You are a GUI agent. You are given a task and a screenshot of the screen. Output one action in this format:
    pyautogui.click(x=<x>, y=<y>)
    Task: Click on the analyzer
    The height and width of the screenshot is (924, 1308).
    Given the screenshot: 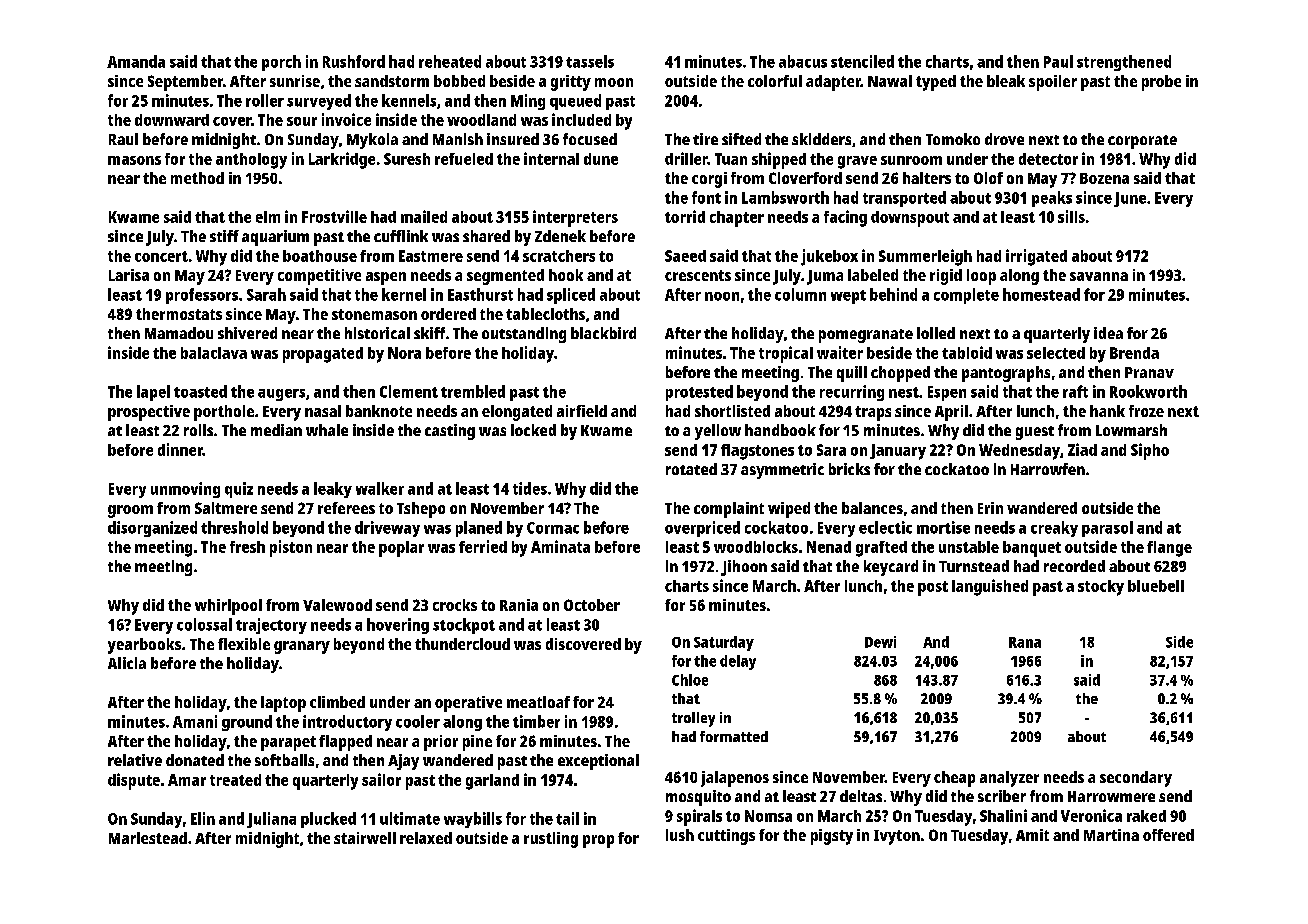 What is the action you would take?
    pyautogui.click(x=1009, y=779)
